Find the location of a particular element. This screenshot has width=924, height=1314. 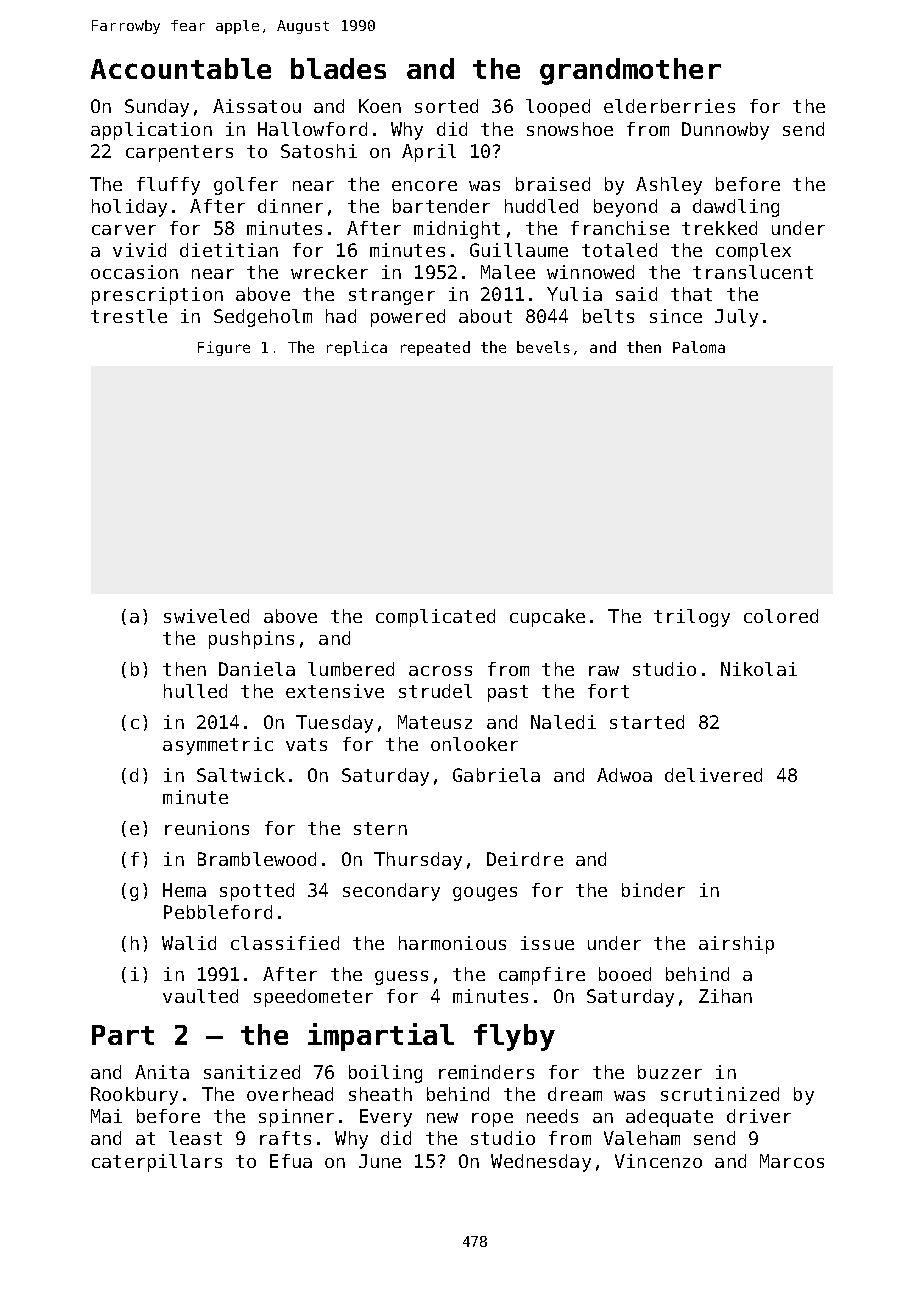

booed is located at coordinates (625, 974).
